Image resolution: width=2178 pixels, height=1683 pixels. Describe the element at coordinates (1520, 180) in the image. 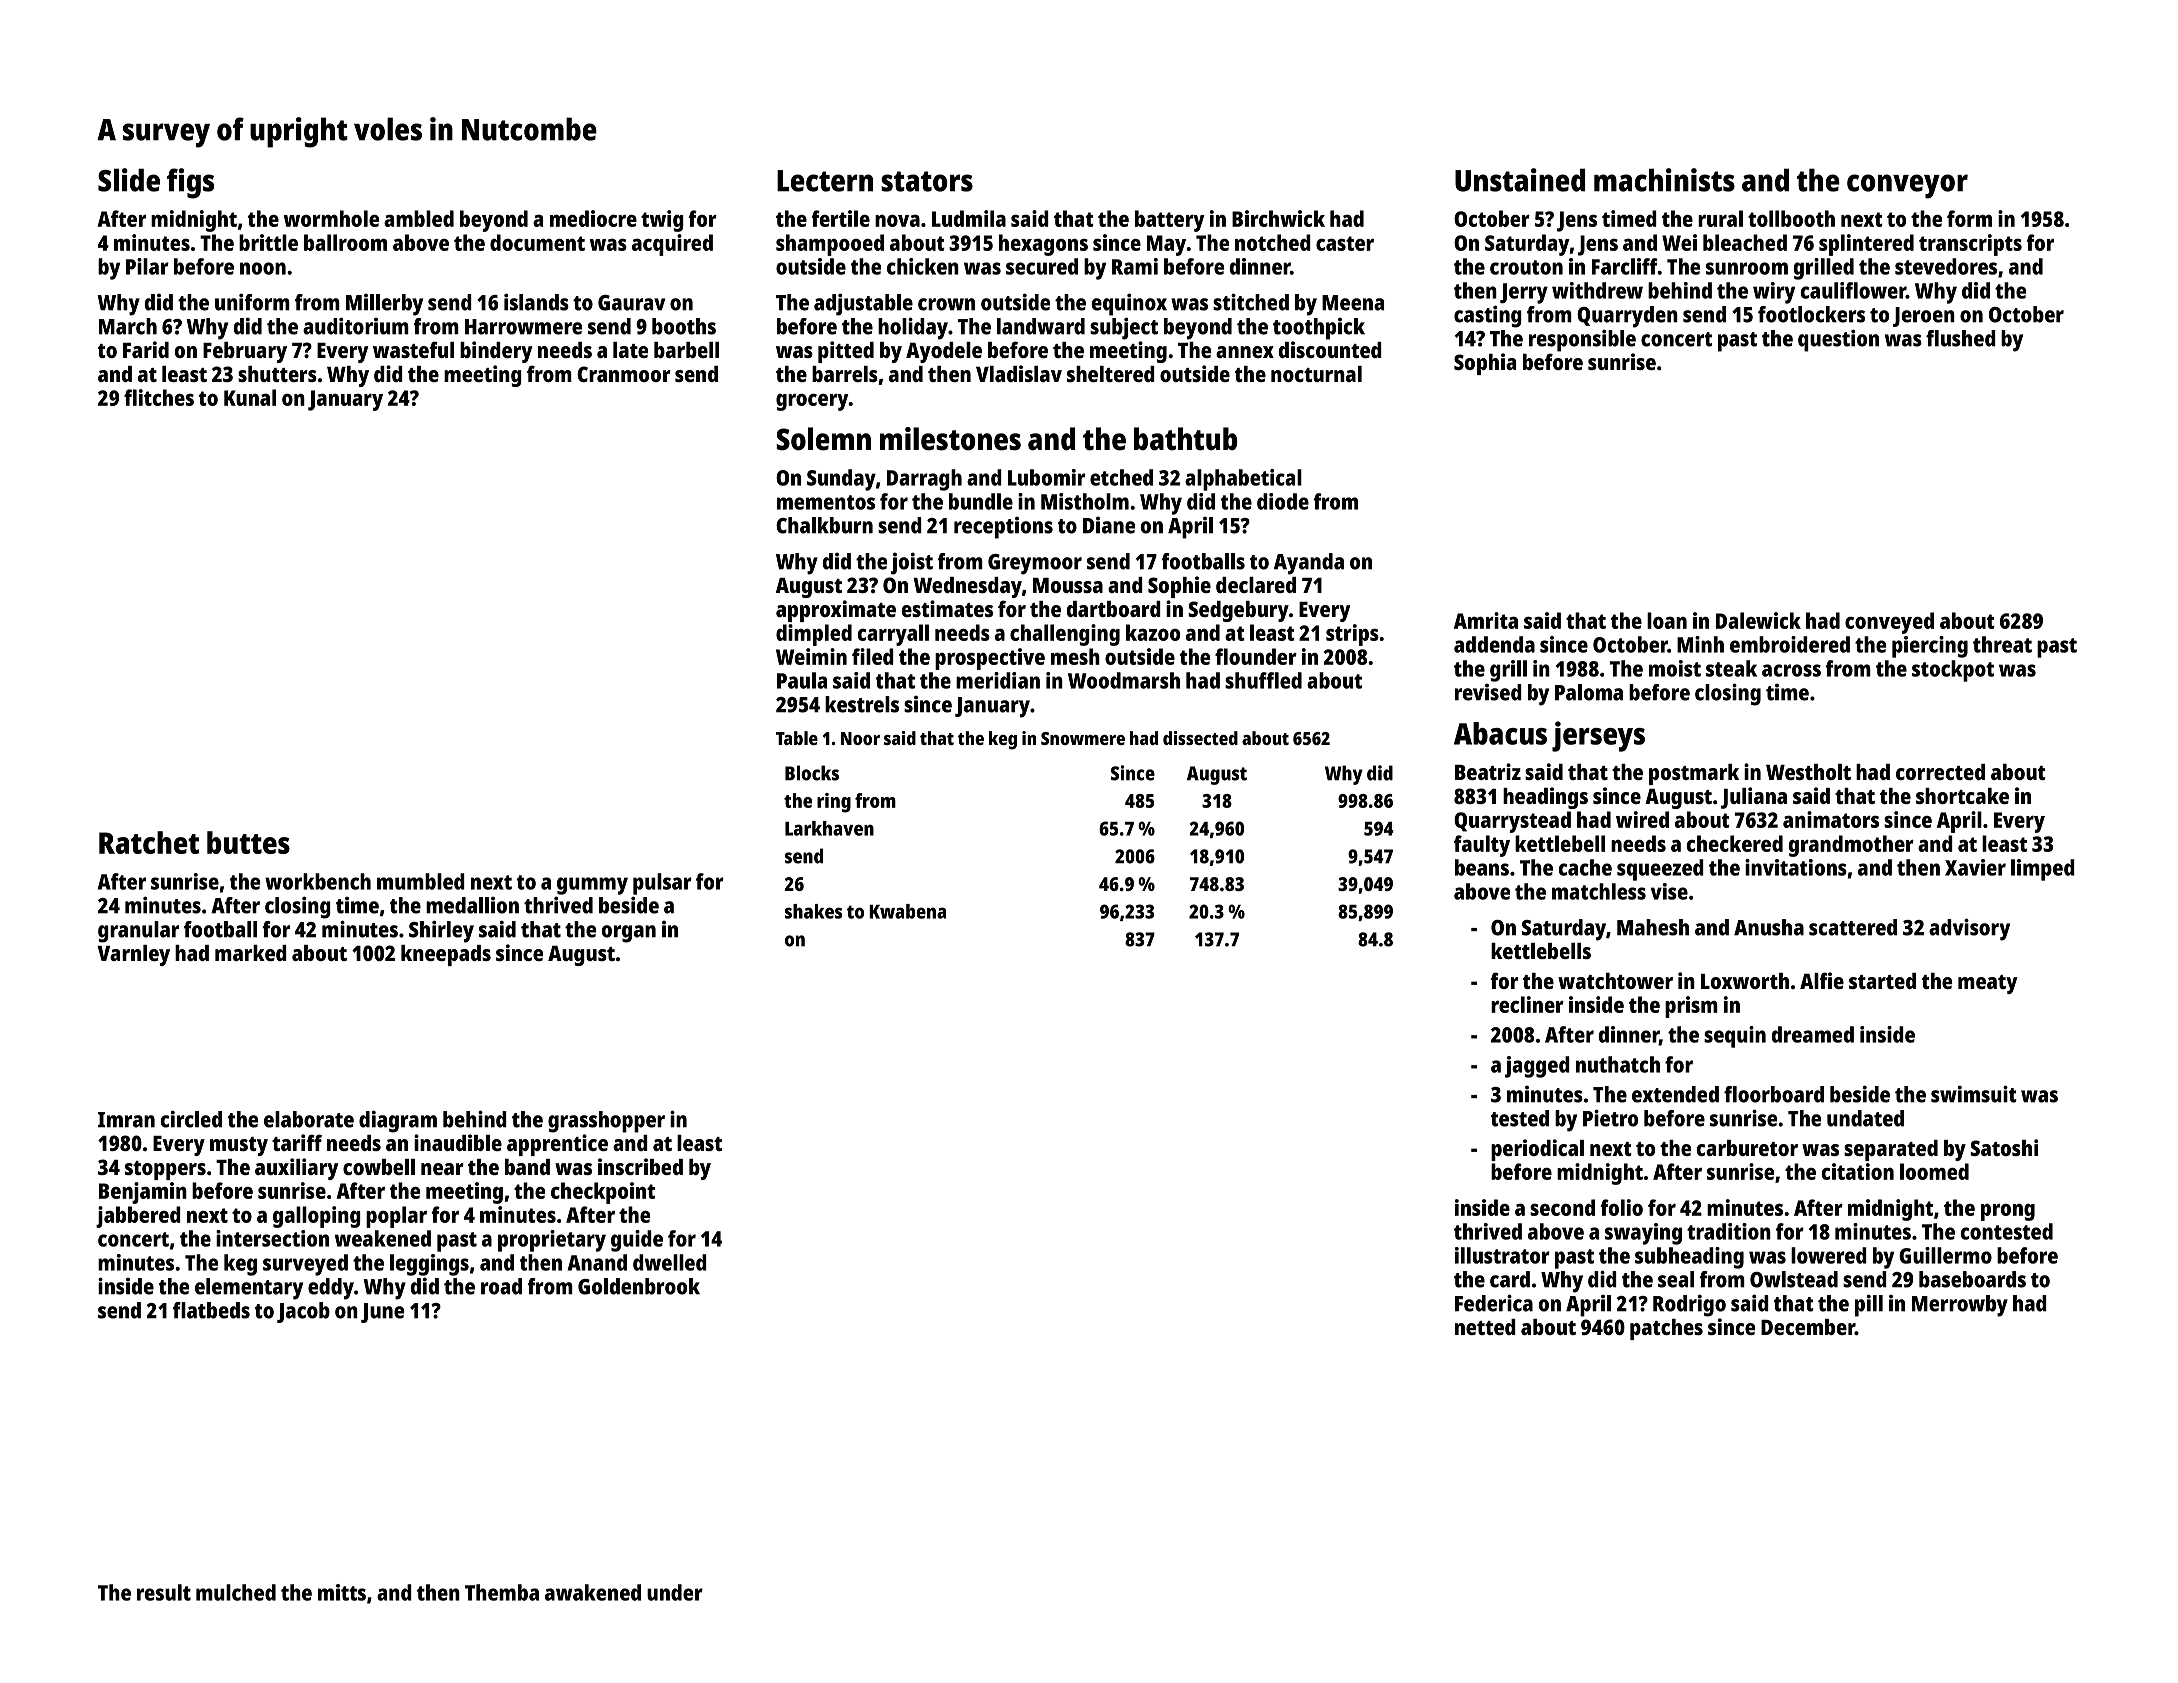

I see `Unstained` at that location.
